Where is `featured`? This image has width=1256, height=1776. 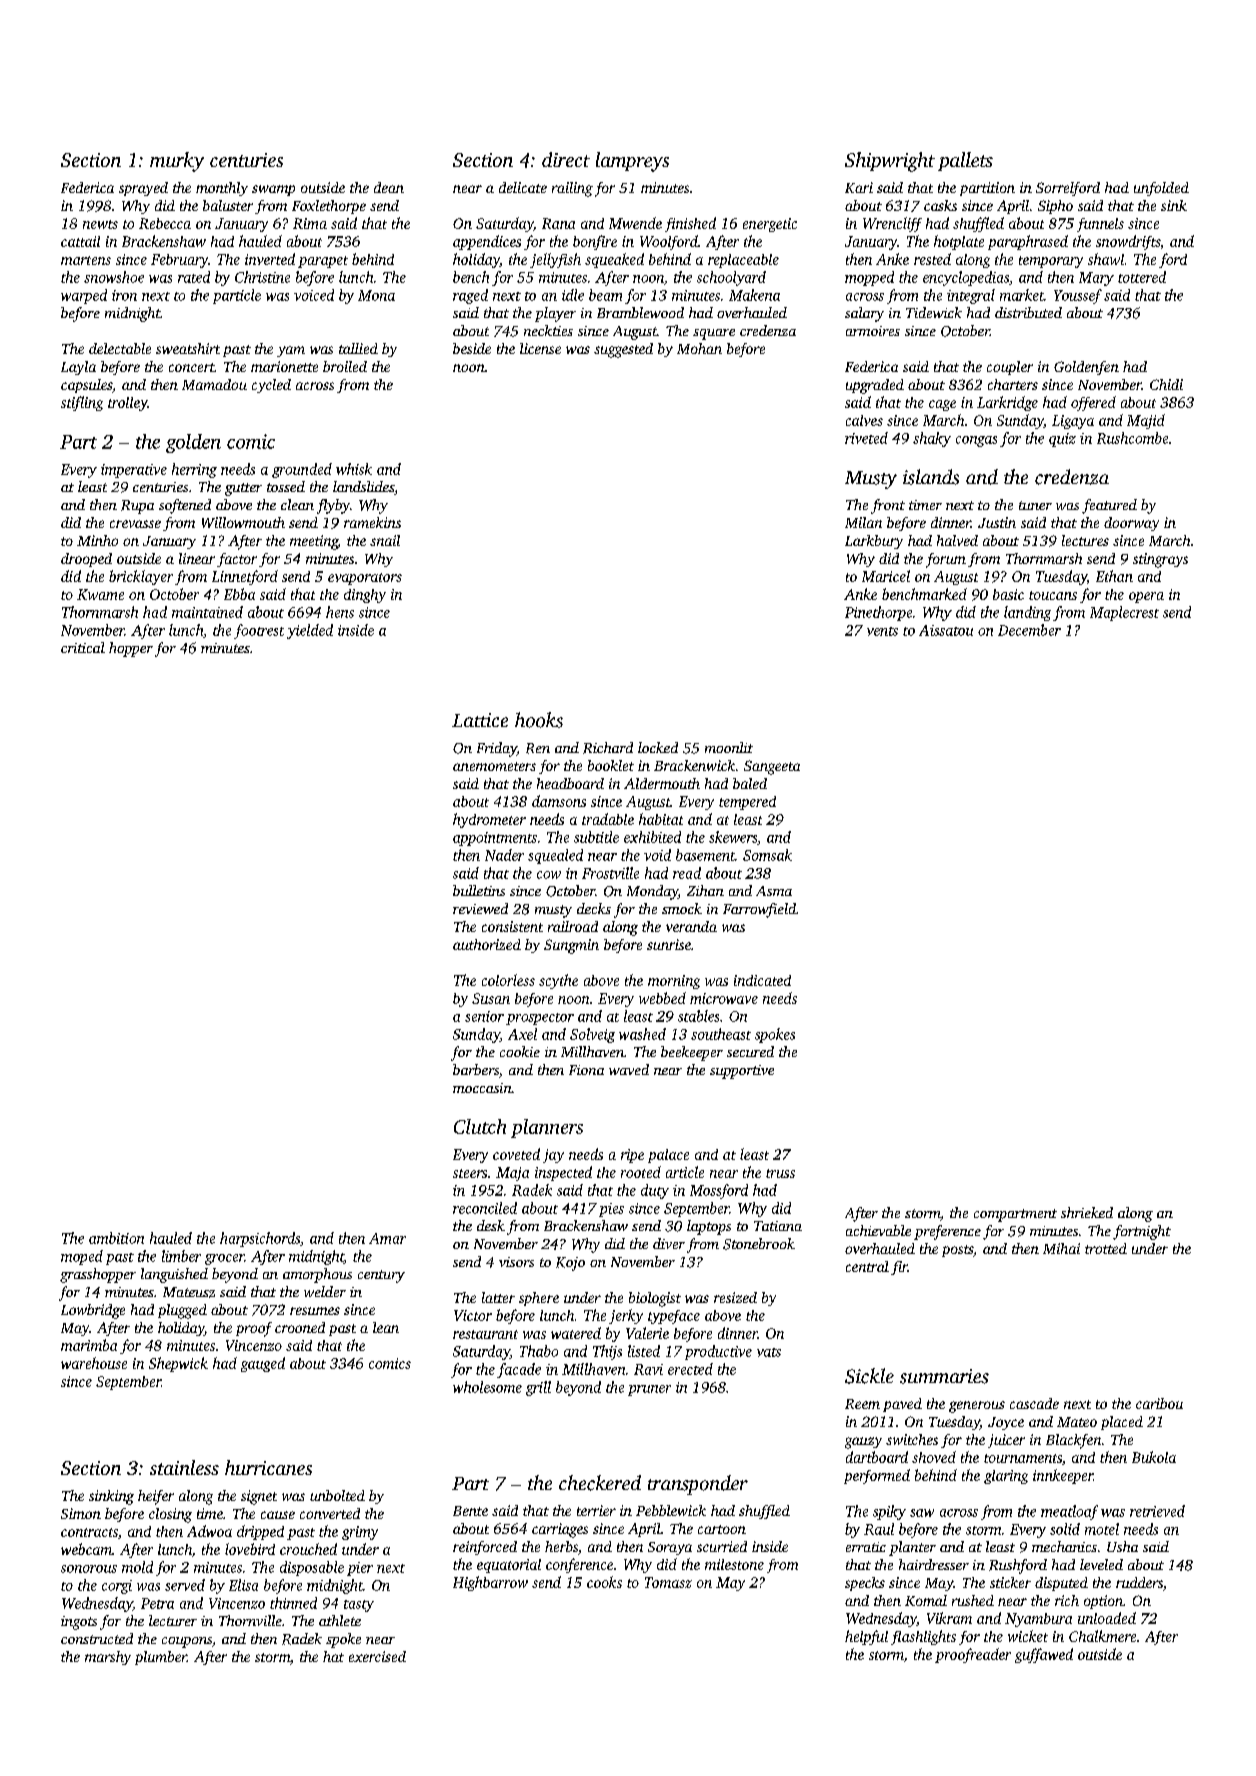 featured is located at coordinates (1109, 506).
